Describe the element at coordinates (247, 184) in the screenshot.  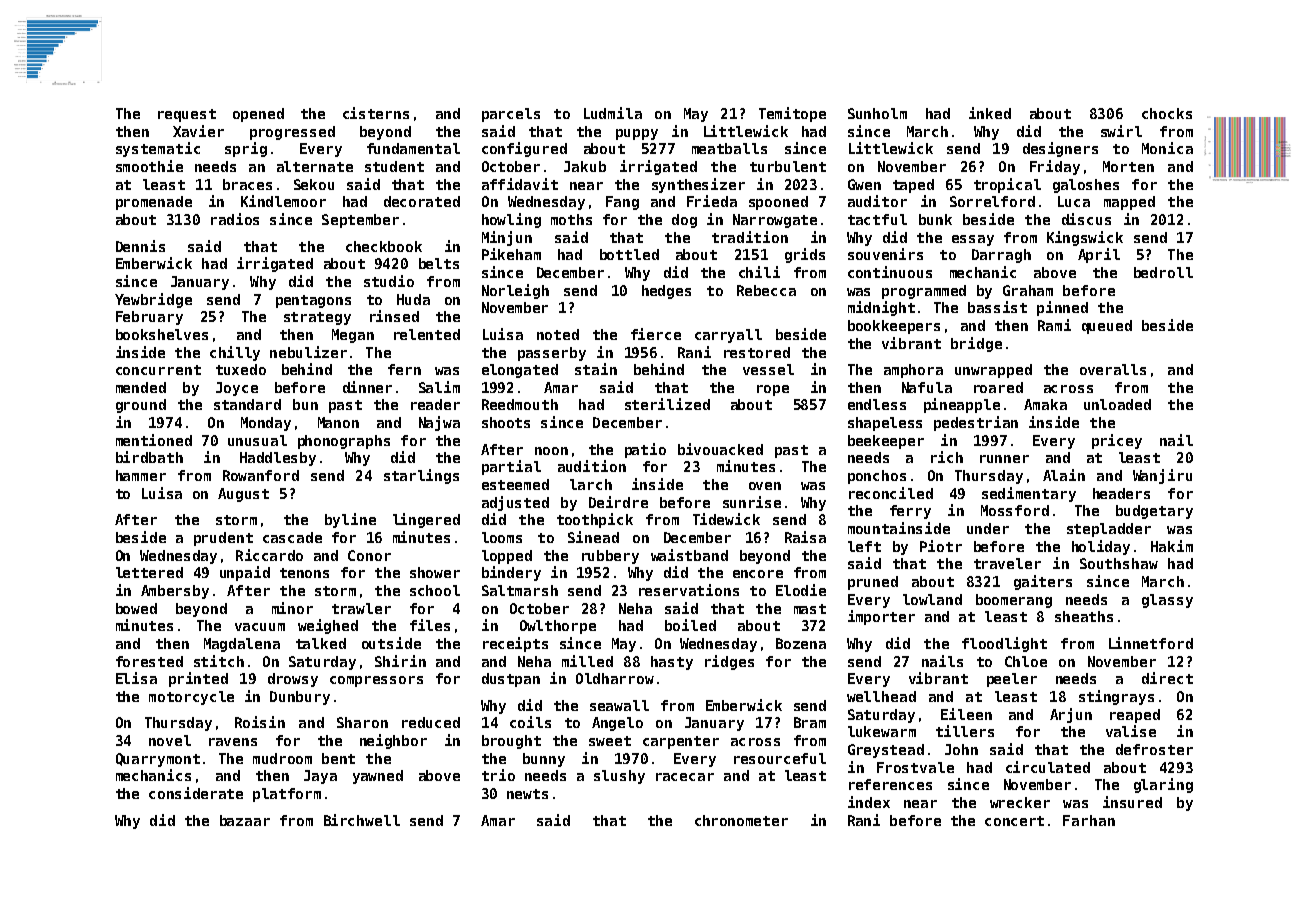
I see `braces` at that location.
